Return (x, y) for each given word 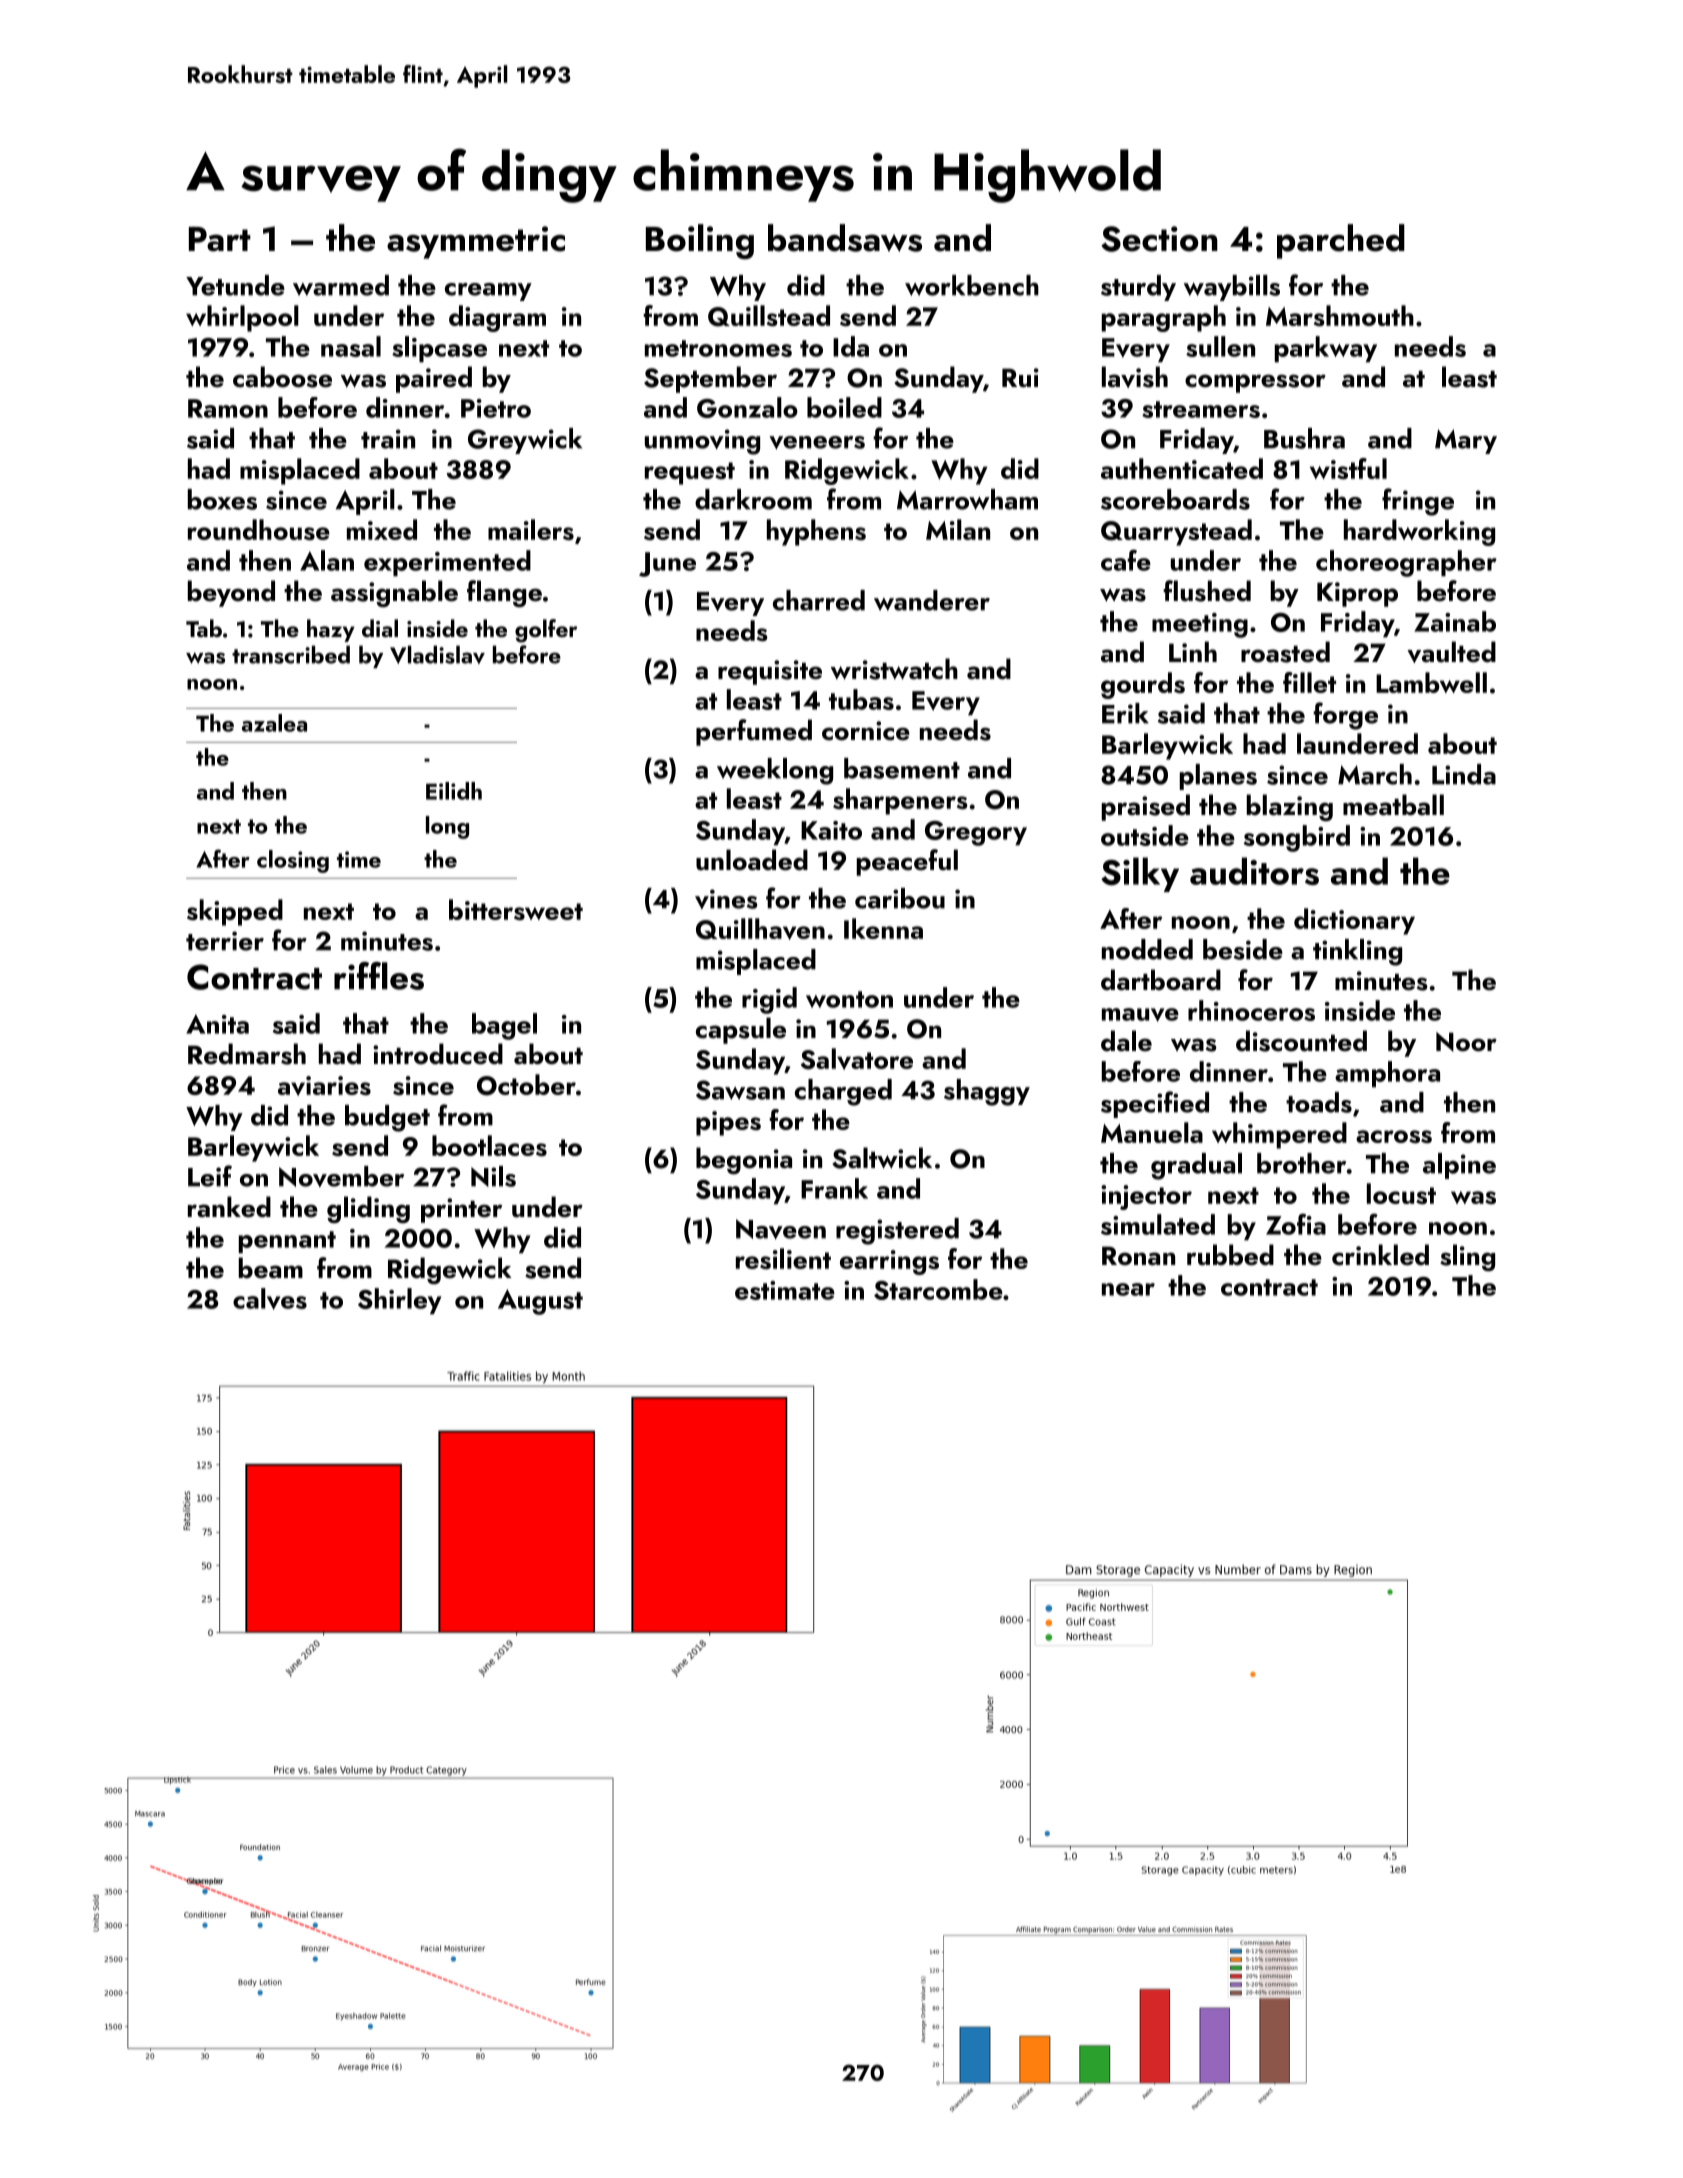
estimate (785, 1290)
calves (270, 1299)
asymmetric (476, 242)
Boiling (700, 241)
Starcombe (938, 1289)
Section (1159, 239)
